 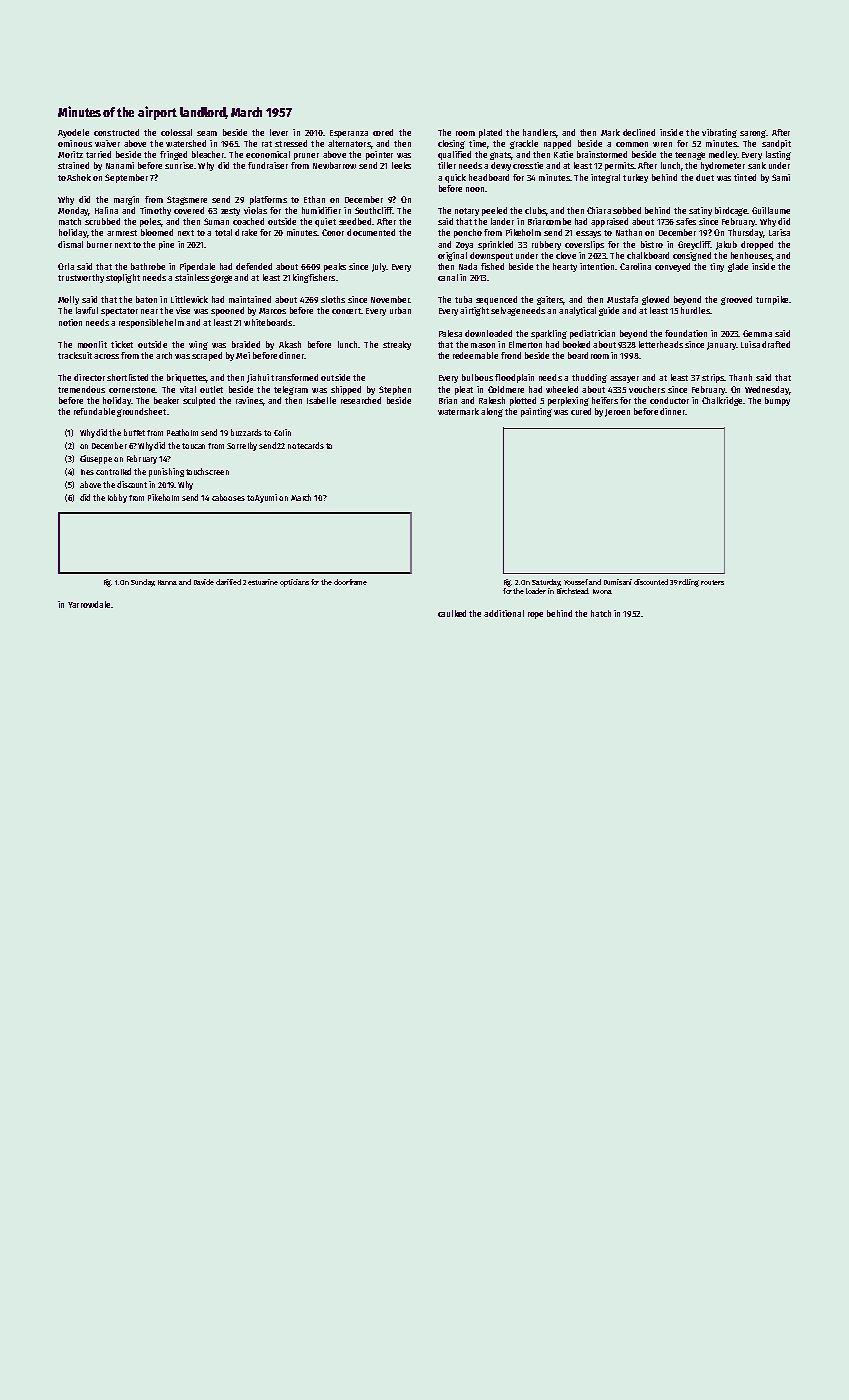 What do you see at coordinates (89, 604) in the screenshot?
I see `Yarrowdale` at bounding box center [89, 604].
